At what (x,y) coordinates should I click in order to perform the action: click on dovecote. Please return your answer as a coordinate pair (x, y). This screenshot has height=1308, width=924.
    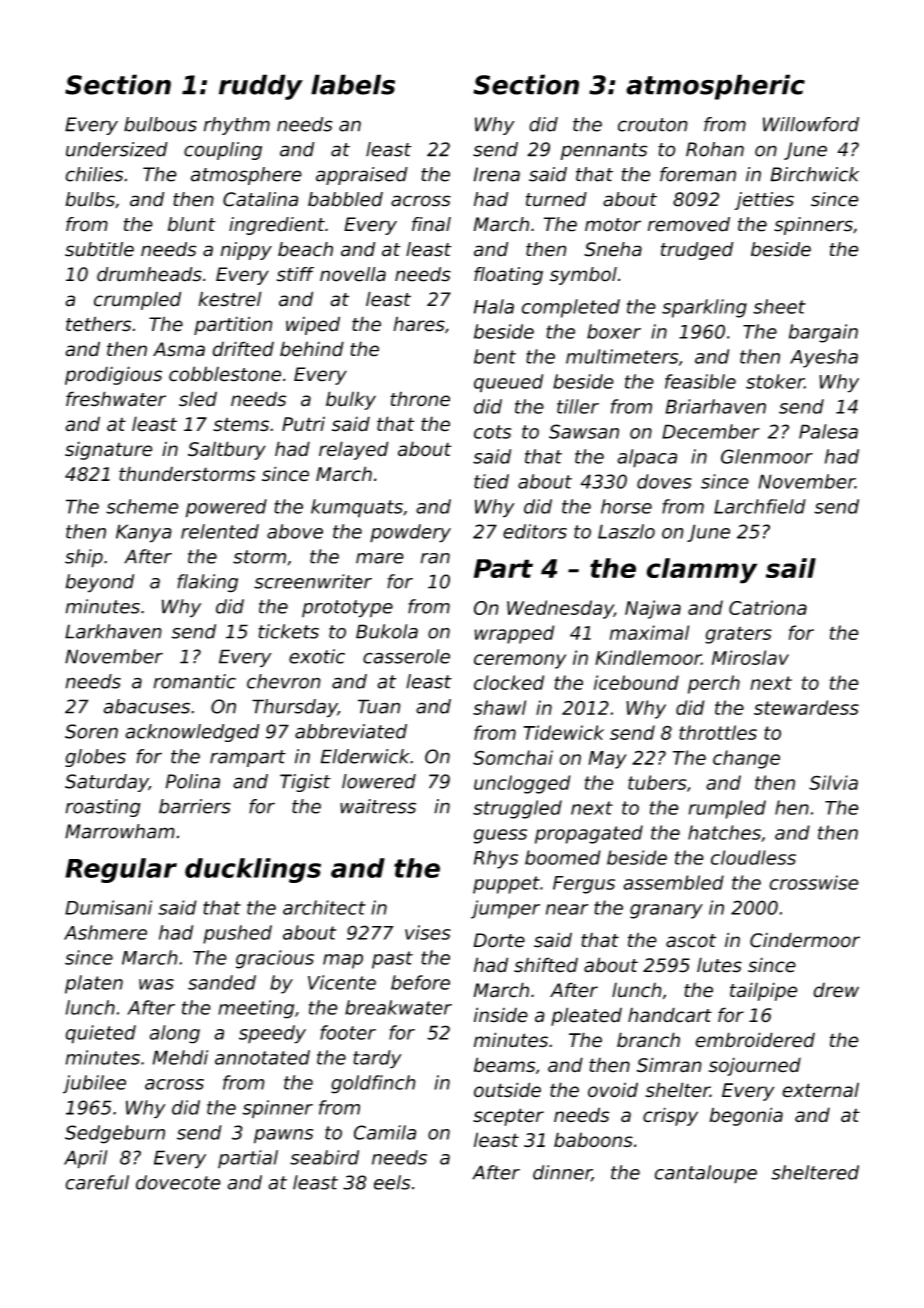
    Looking at the image, I should click on (178, 1182).
